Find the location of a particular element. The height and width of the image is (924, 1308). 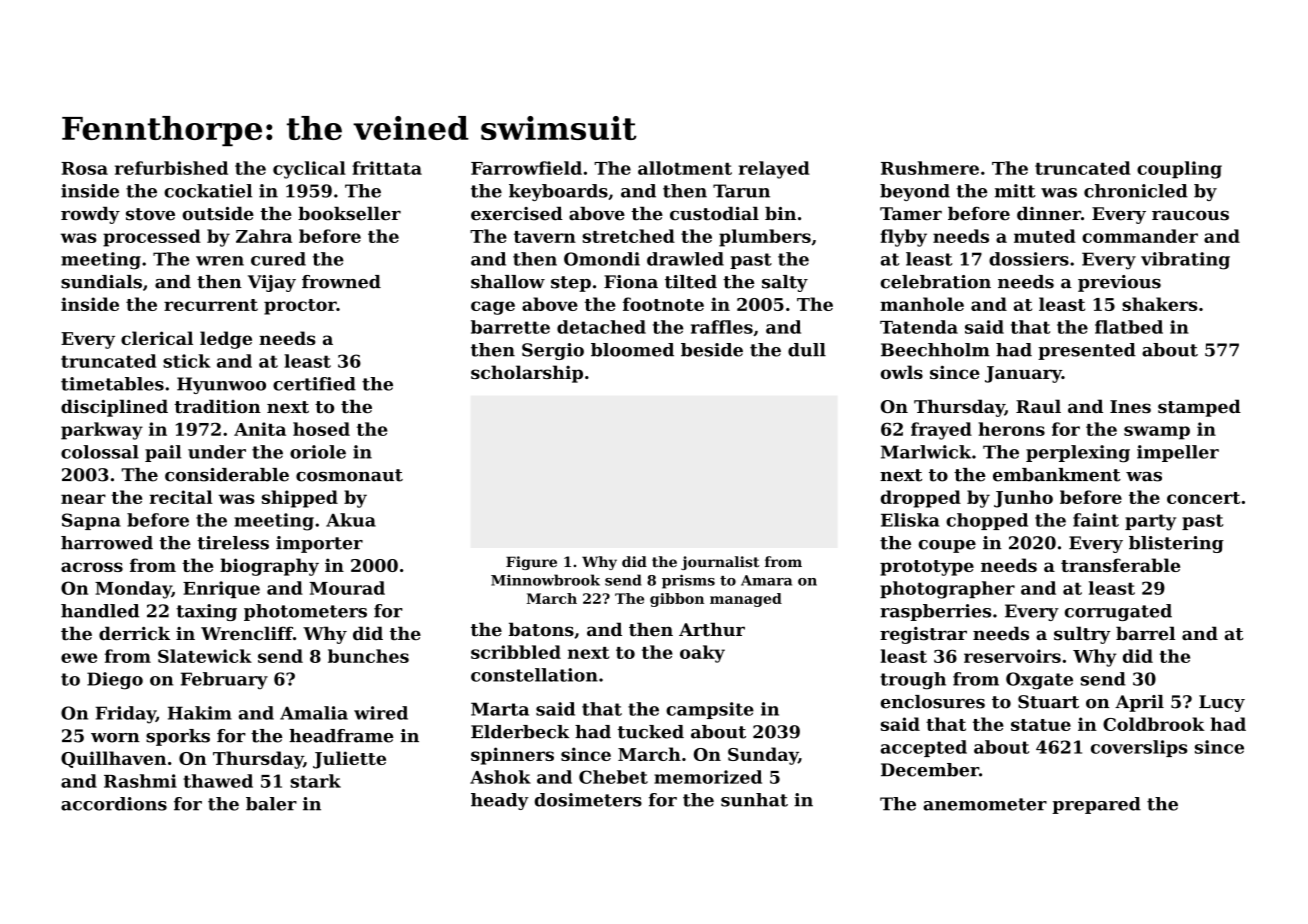

raucous is located at coordinates (1190, 215).
